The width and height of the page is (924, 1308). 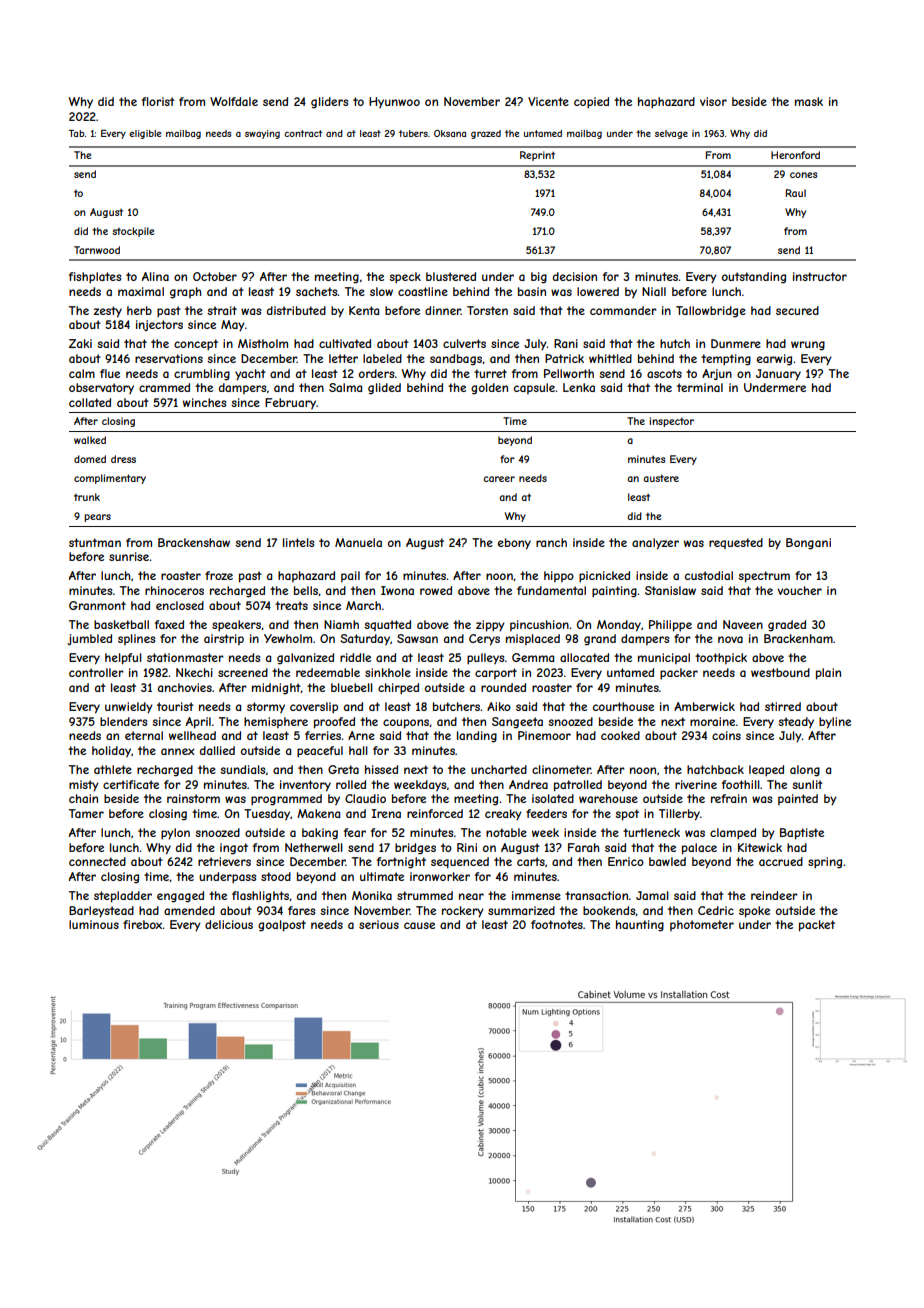 What do you see at coordinates (655, 544) in the page?
I see `analyzer` at bounding box center [655, 544].
